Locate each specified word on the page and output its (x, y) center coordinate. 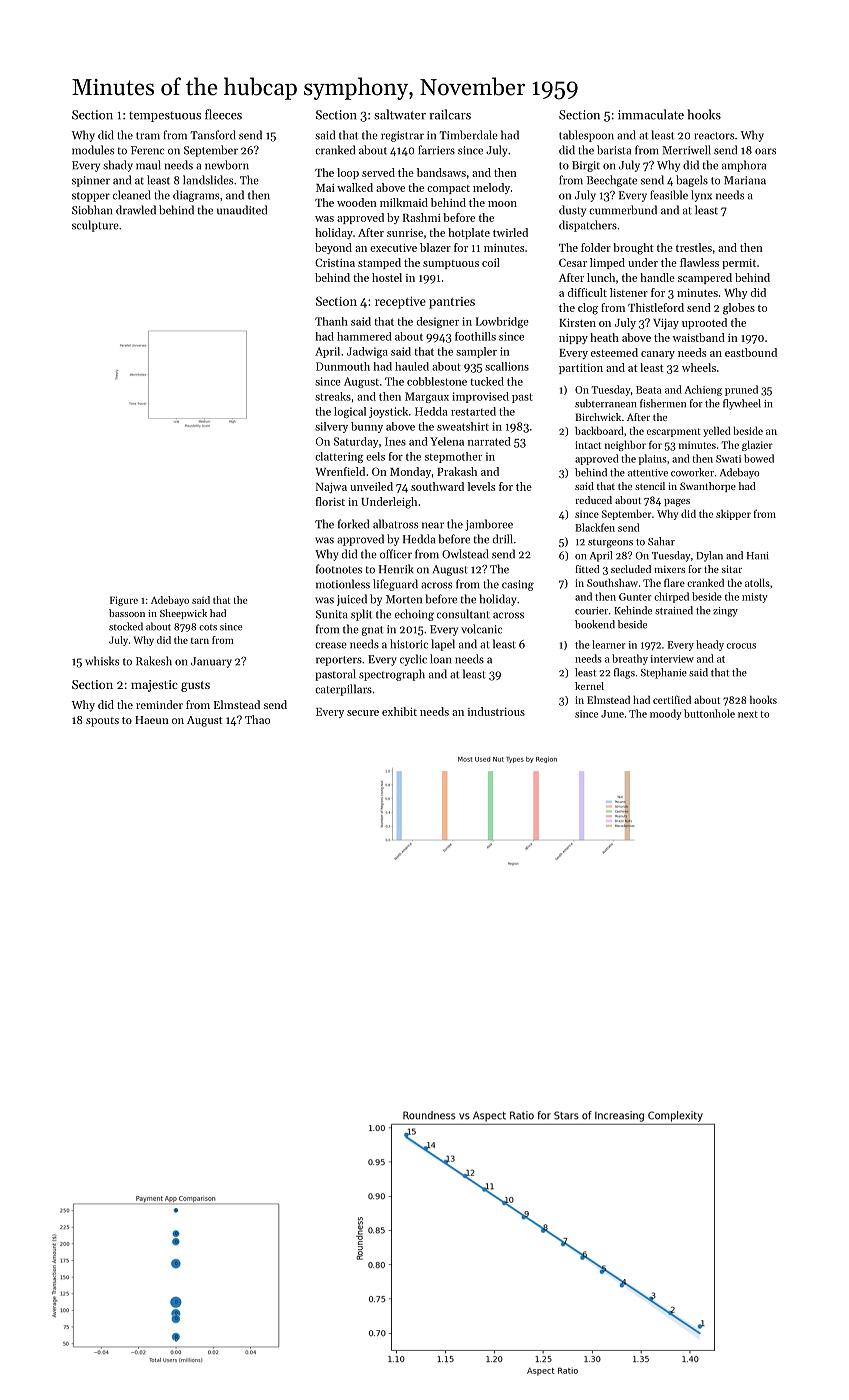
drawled (136, 210)
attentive (648, 473)
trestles (694, 247)
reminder (159, 704)
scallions (507, 366)
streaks (333, 396)
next (748, 714)
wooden (357, 202)
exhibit (399, 711)
